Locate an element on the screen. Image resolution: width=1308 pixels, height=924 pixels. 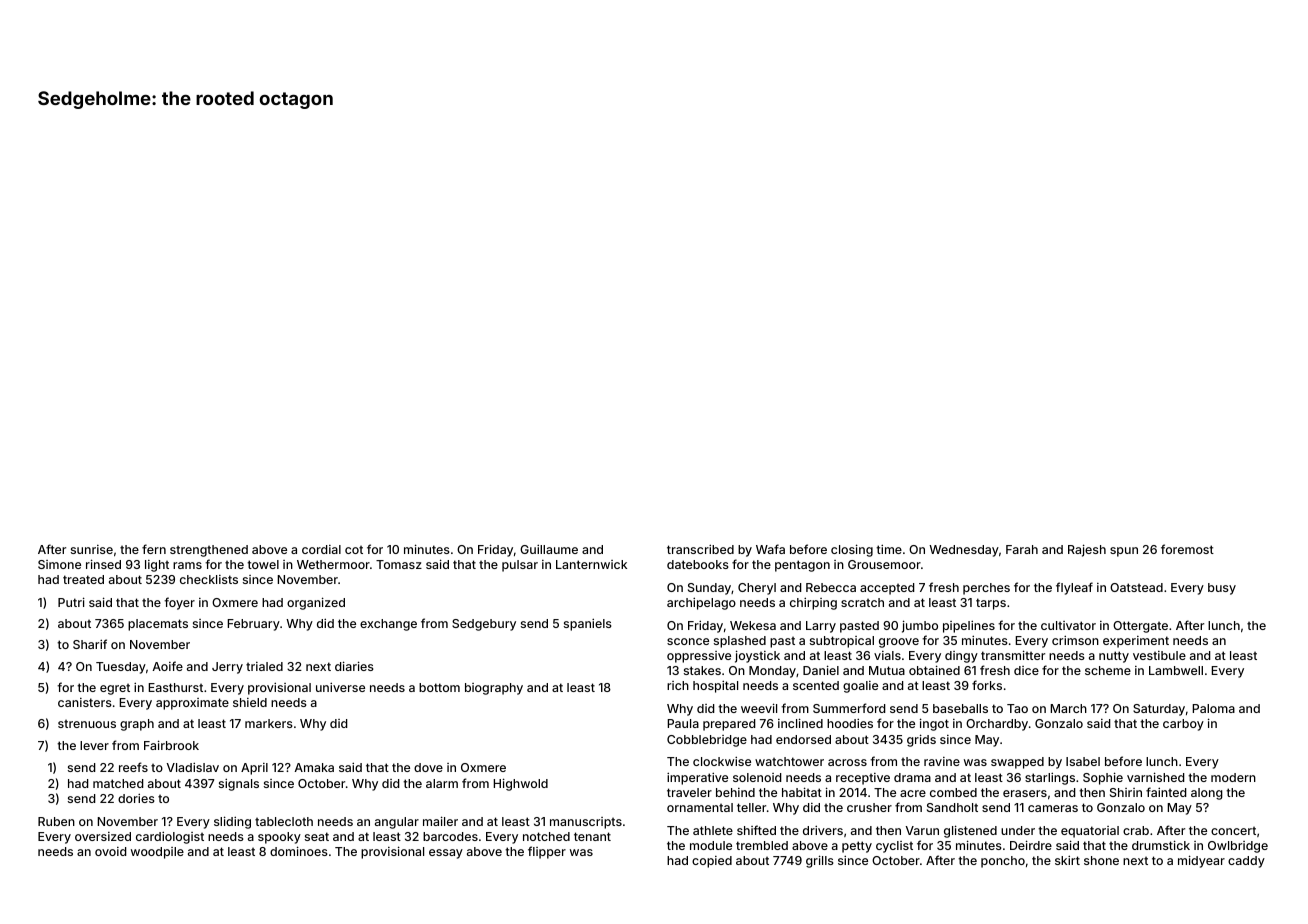
towel is located at coordinates (263, 564).
